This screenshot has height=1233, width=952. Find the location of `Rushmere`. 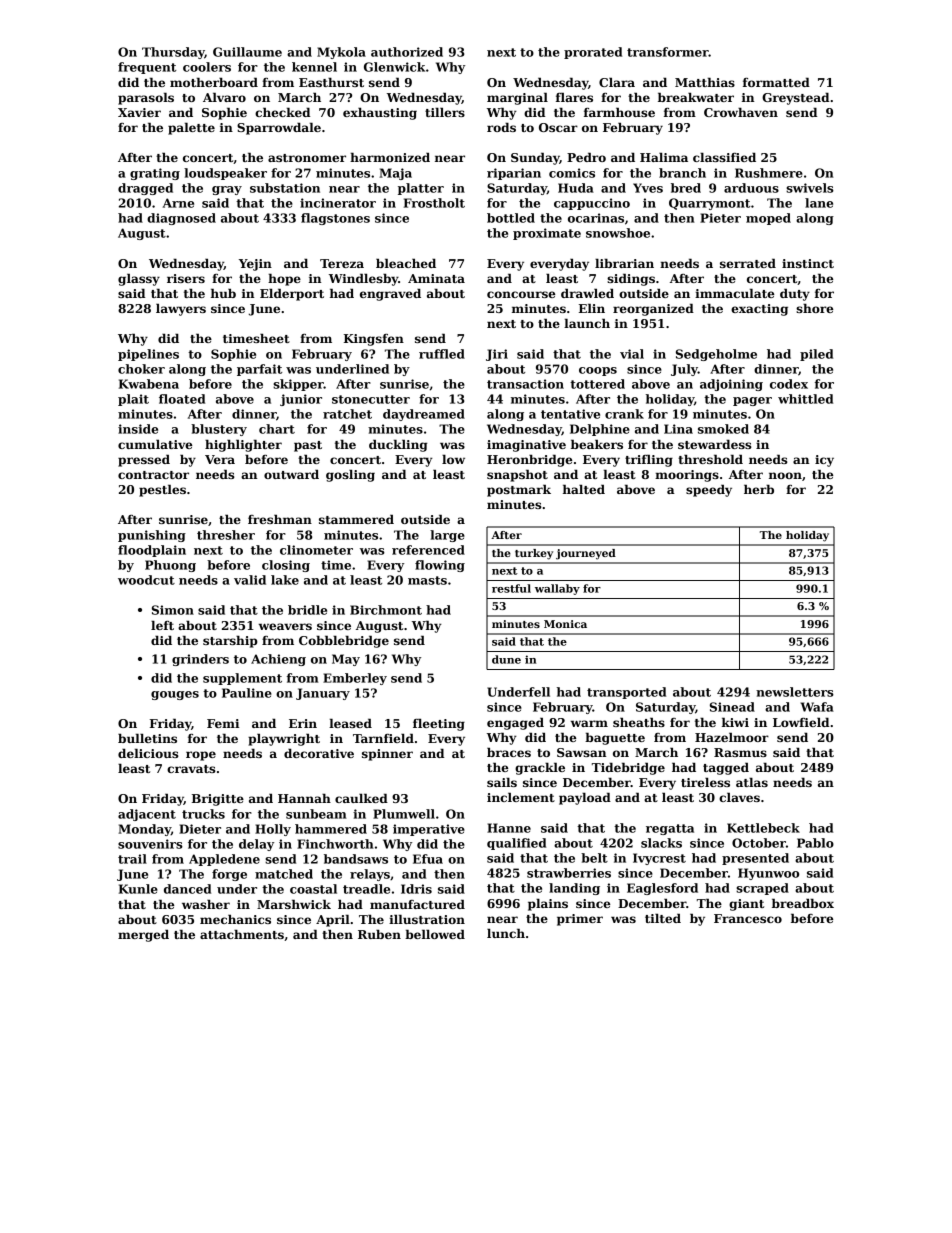

Rushmere is located at coordinates (769, 173).
